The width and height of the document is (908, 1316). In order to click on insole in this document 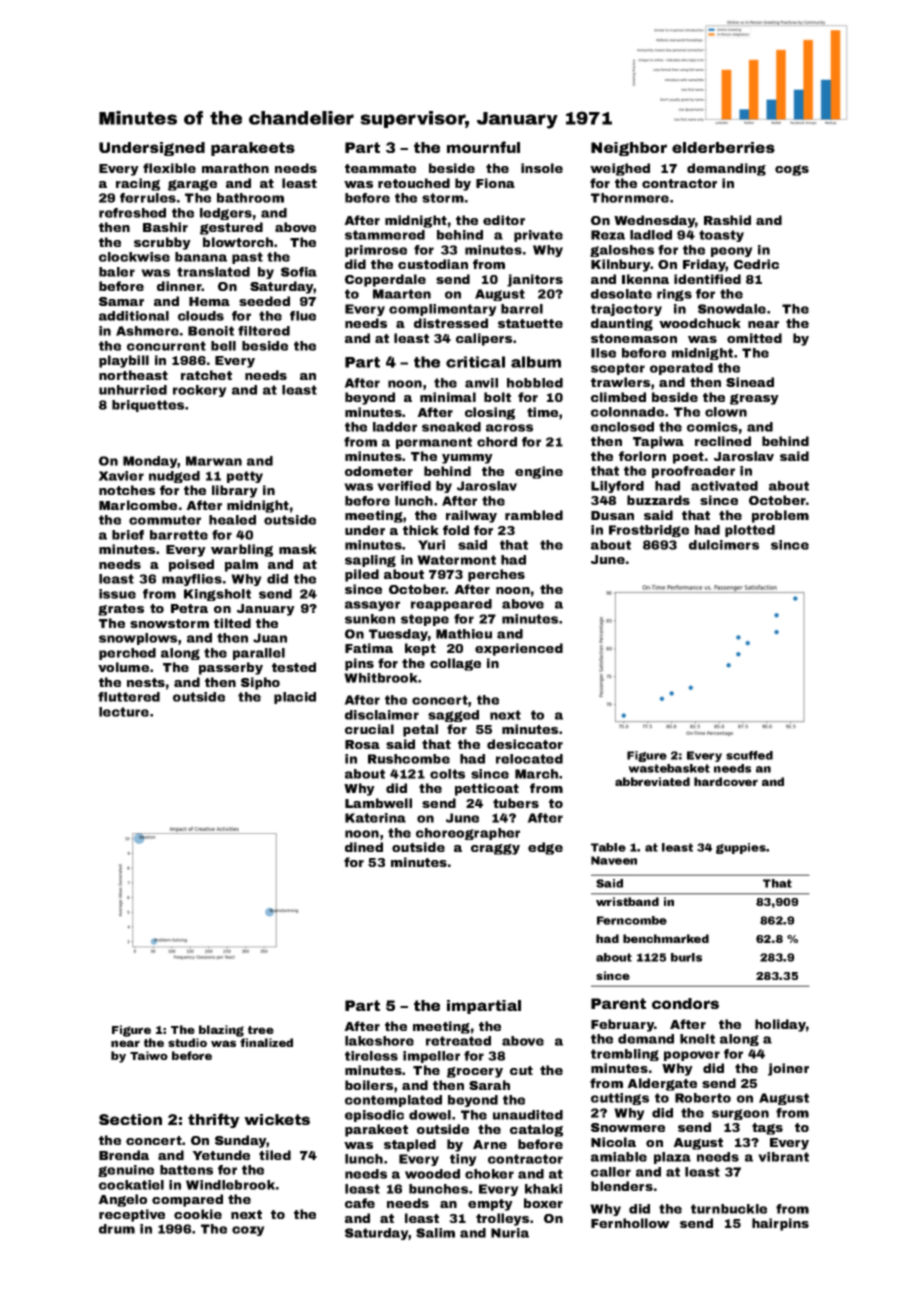, I will do `click(542, 168)`.
